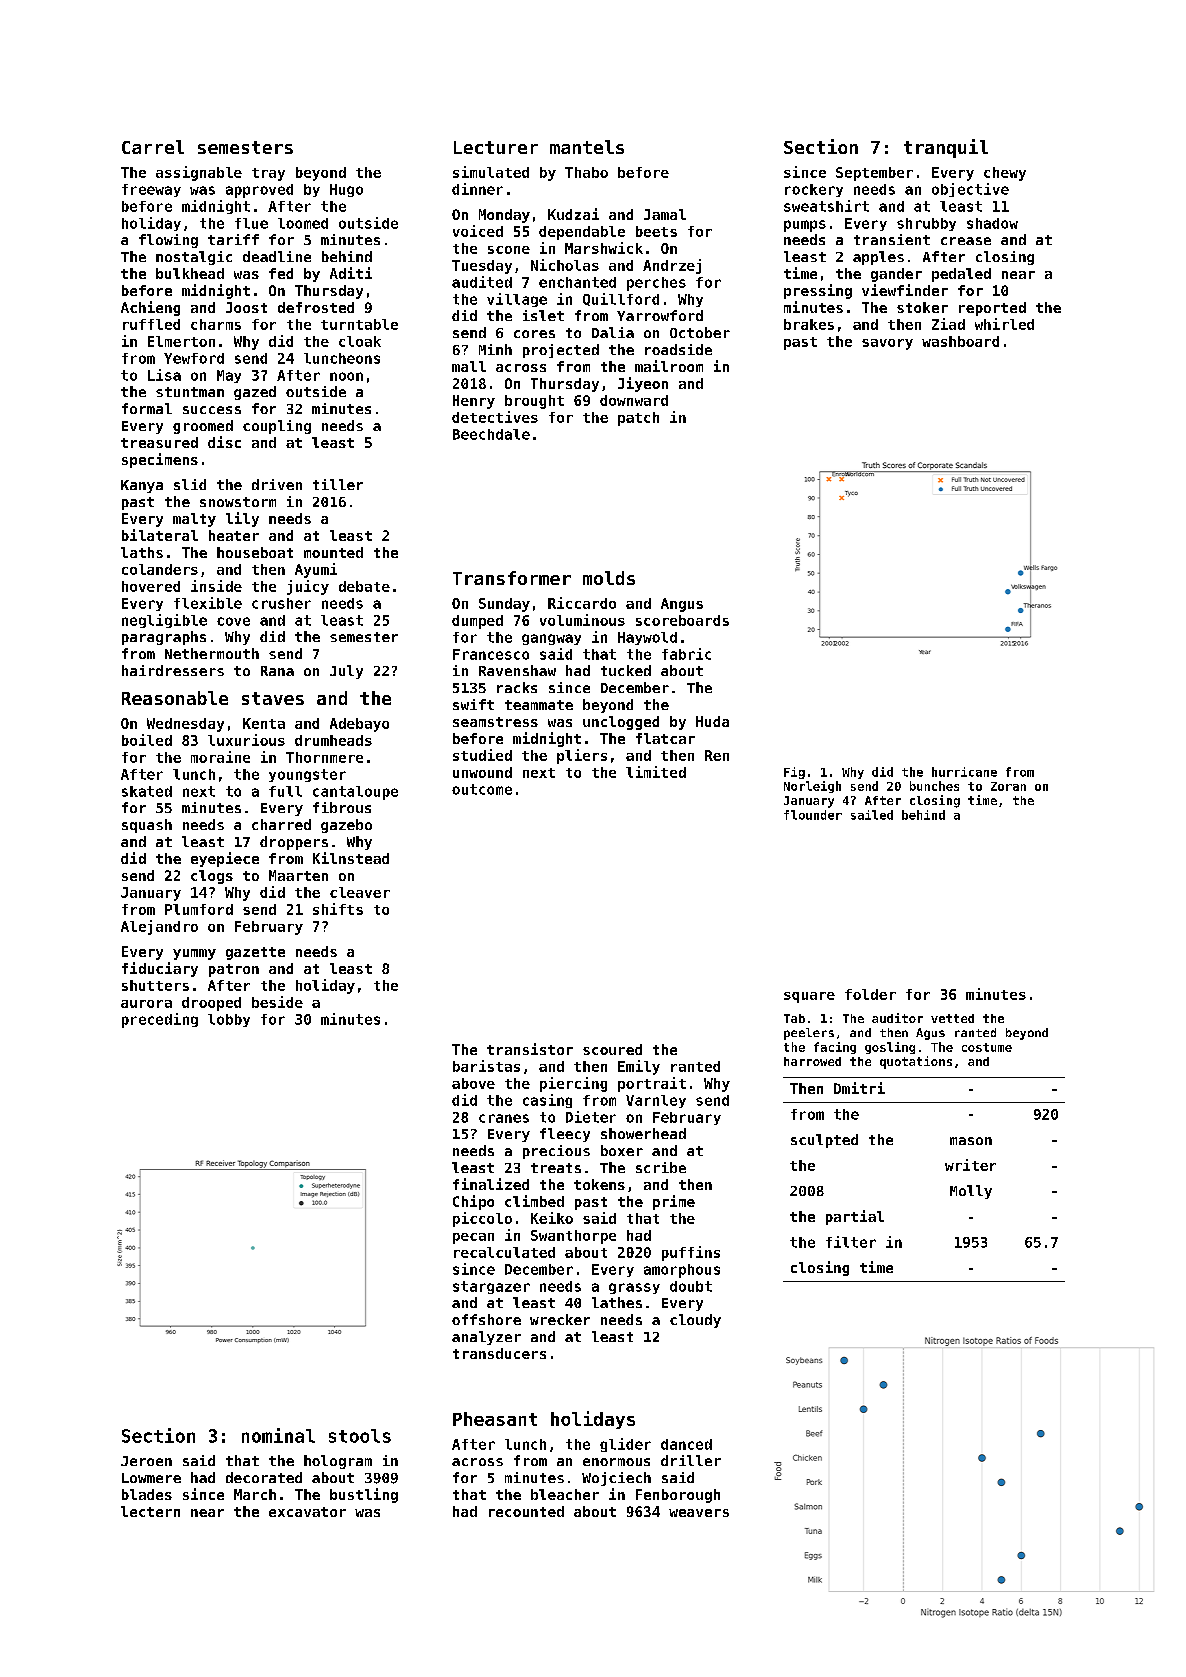 This document has height=1677, width=1186. Describe the element at coordinates (964, 772) in the document. I see `hurricane` at that location.
